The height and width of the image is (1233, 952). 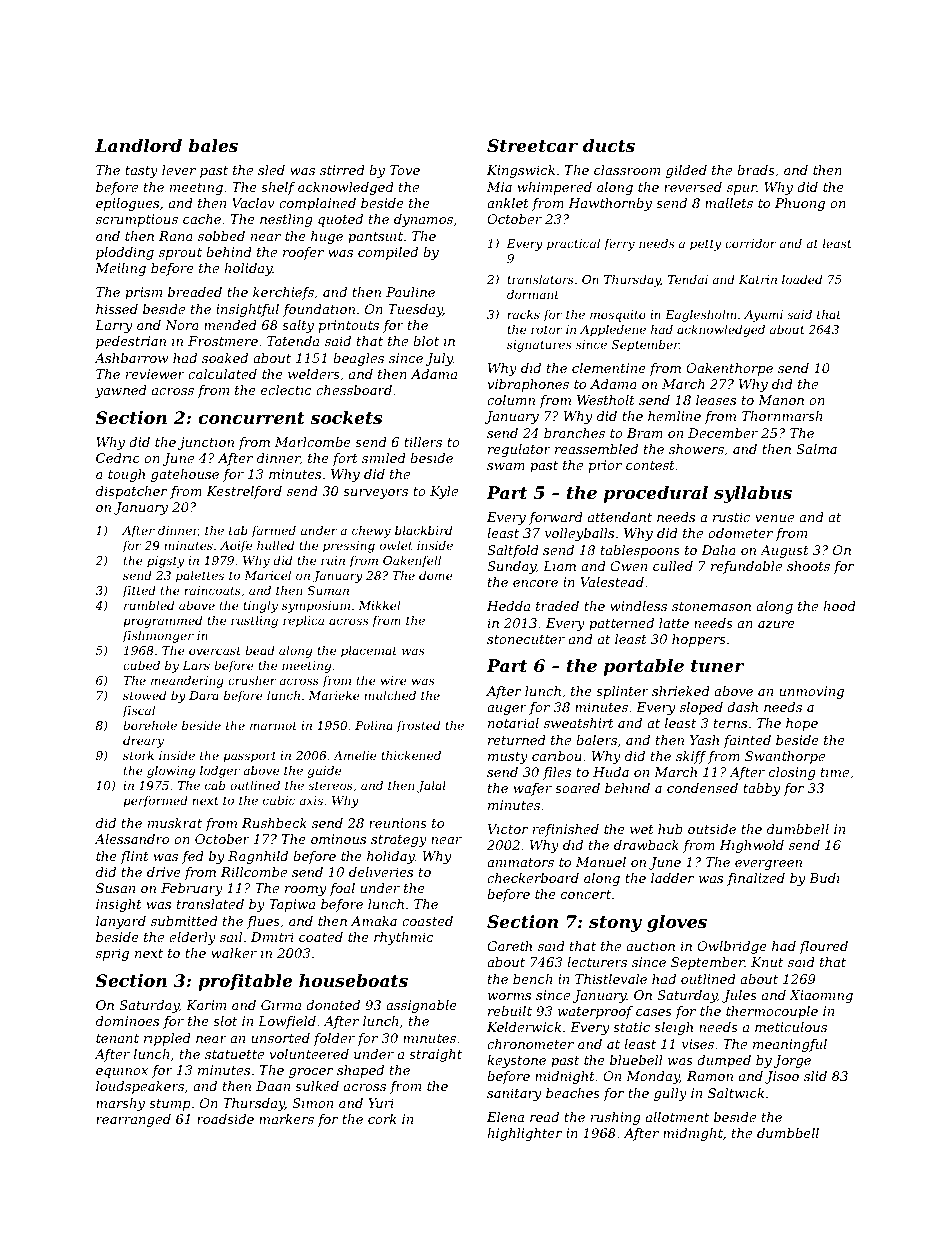 What do you see at coordinates (155, 374) in the image?
I see `reviewer` at bounding box center [155, 374].
